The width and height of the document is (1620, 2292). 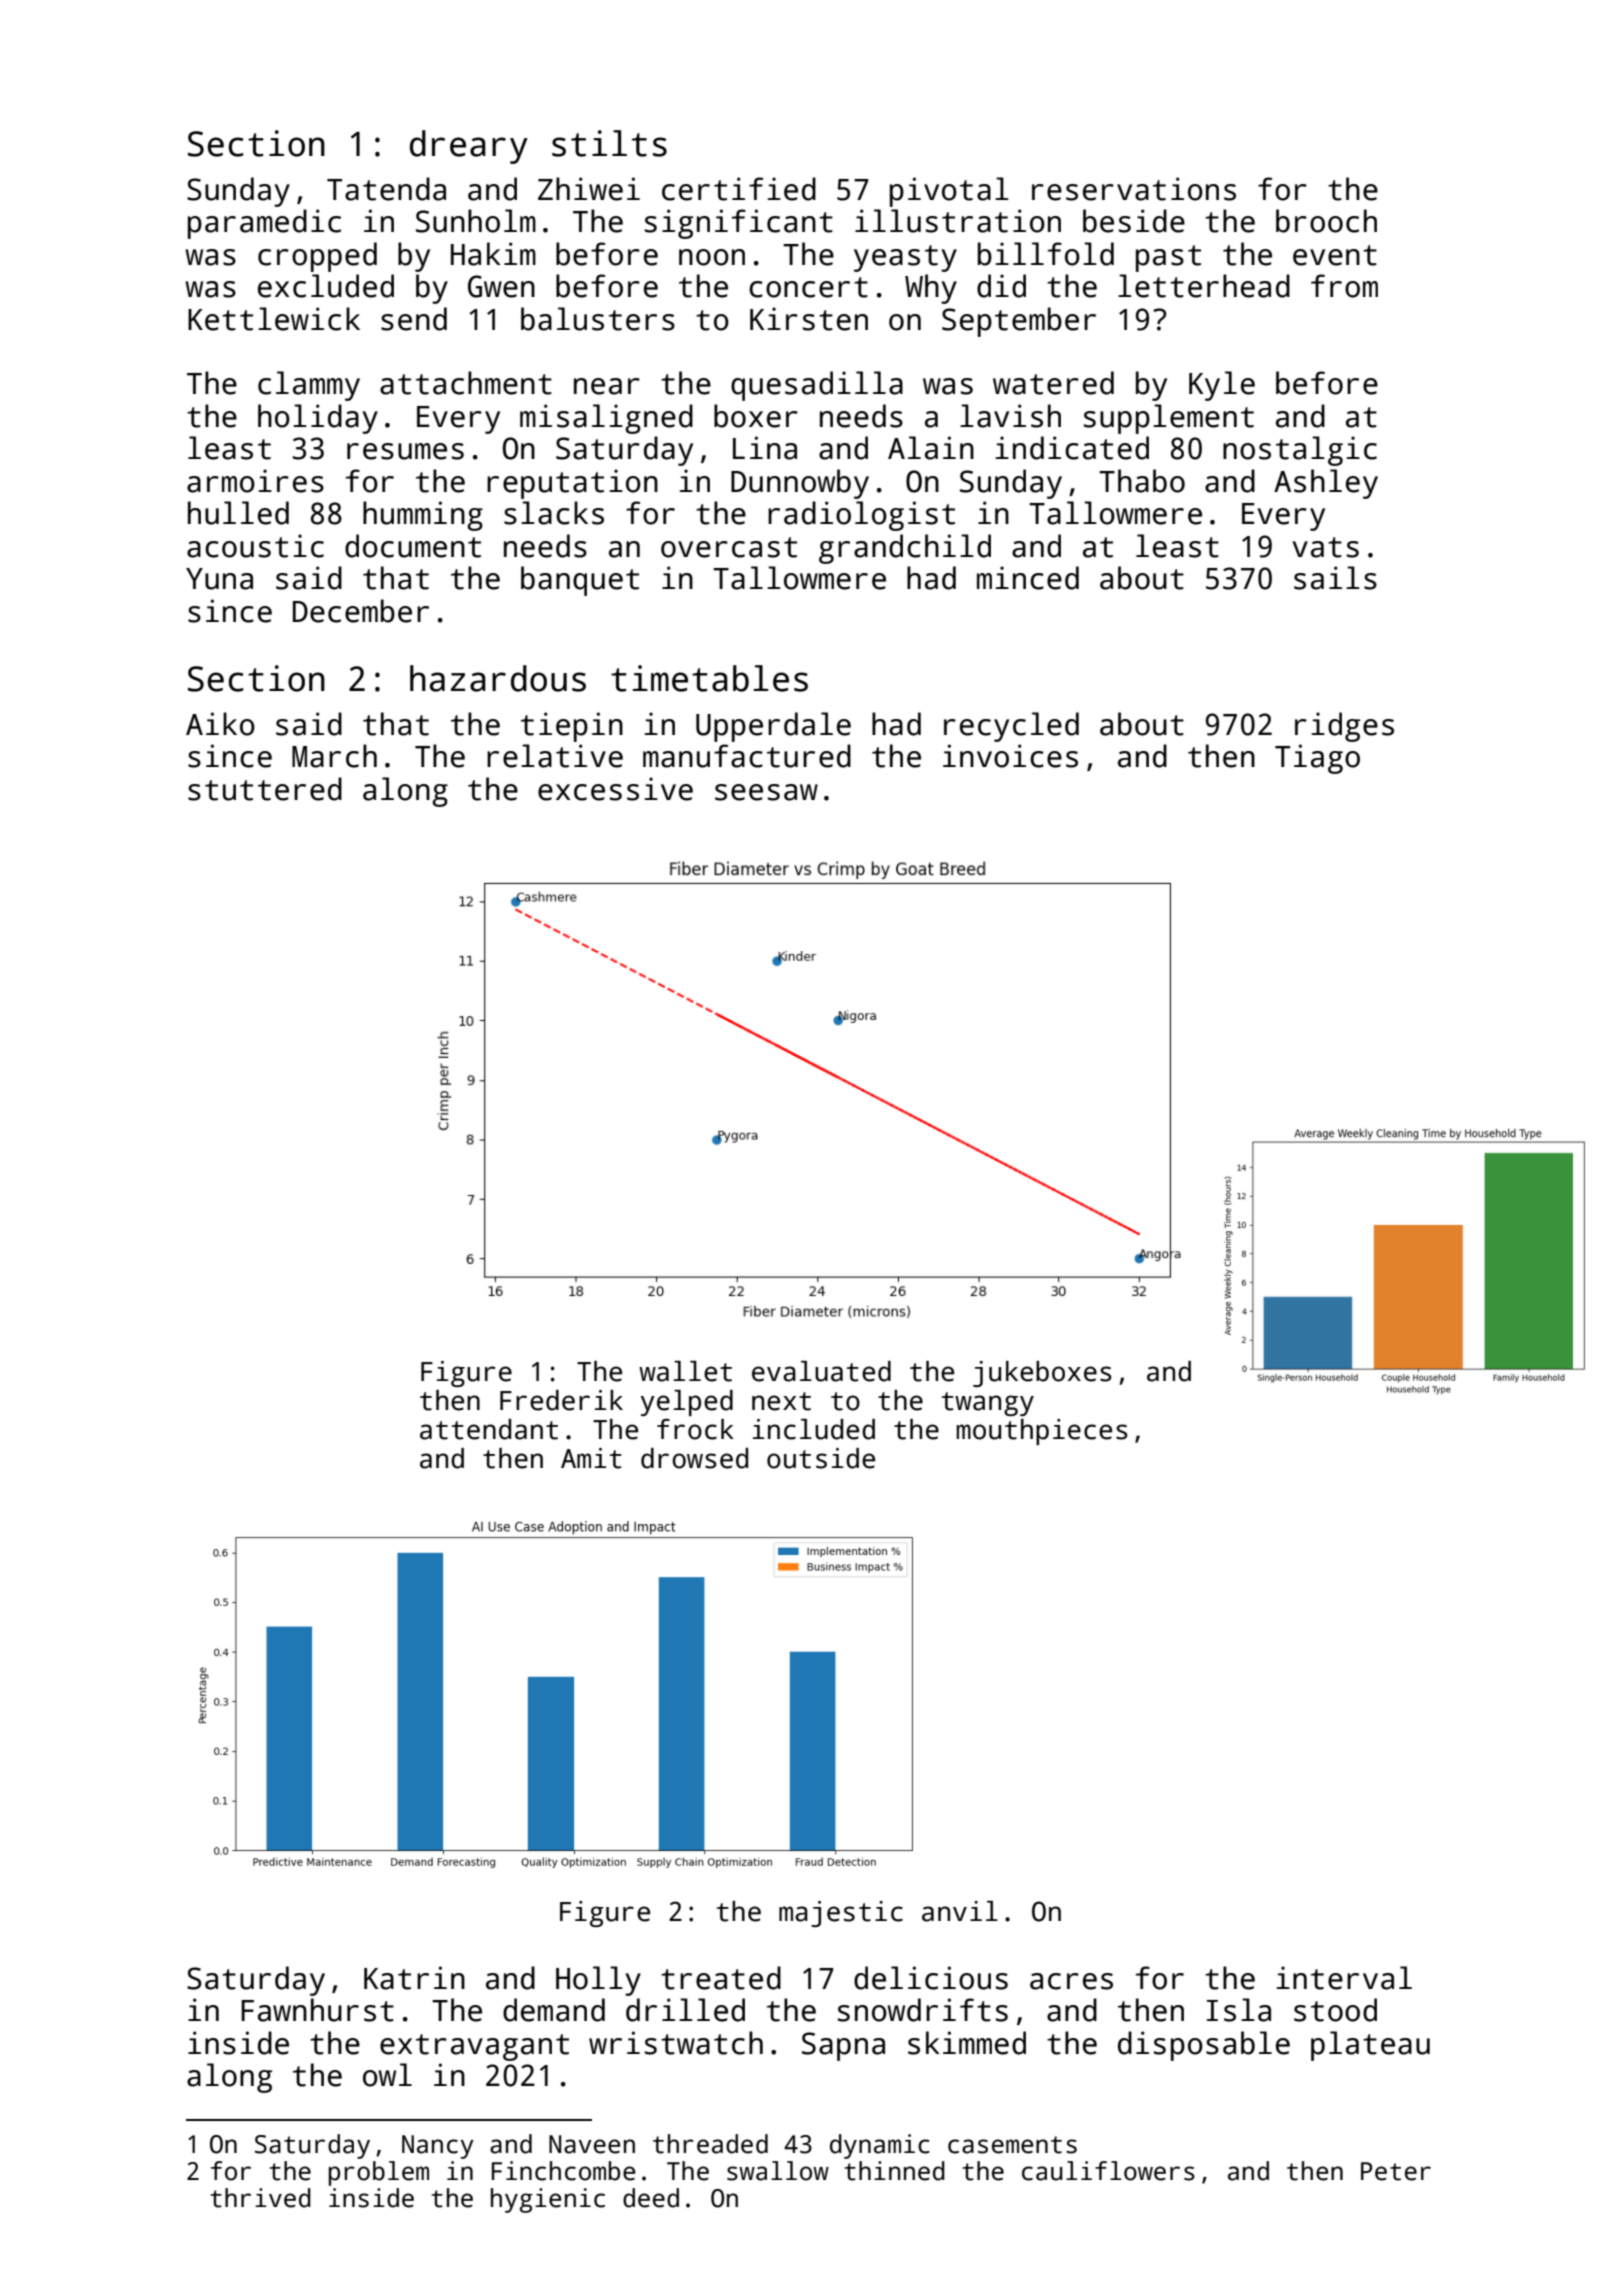 What do you see at coordinates (469, 147) in the document?
I see `dreary` at bounding box center [469, 147].
